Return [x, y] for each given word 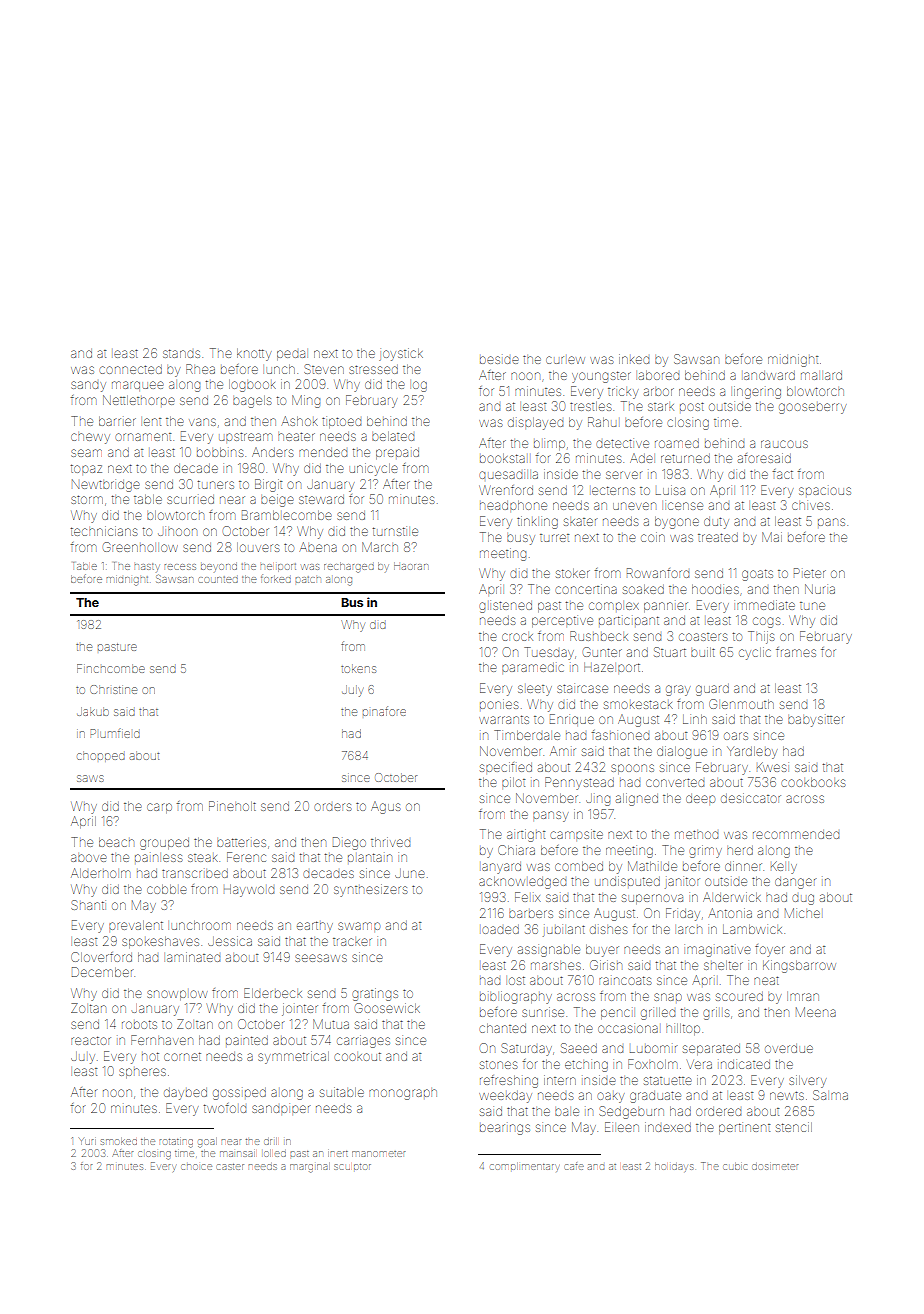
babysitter [815, 721]
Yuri [87, 1141]
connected [130, 369]
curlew [565, 360]
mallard [821, 375]
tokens [358, 668]
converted [675, 782]
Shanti [87, 905]
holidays [674, 1167]
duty [716, 523]
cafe [574, 1166]
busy [521, 539]
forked [276, 579]
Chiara [516, 850]
